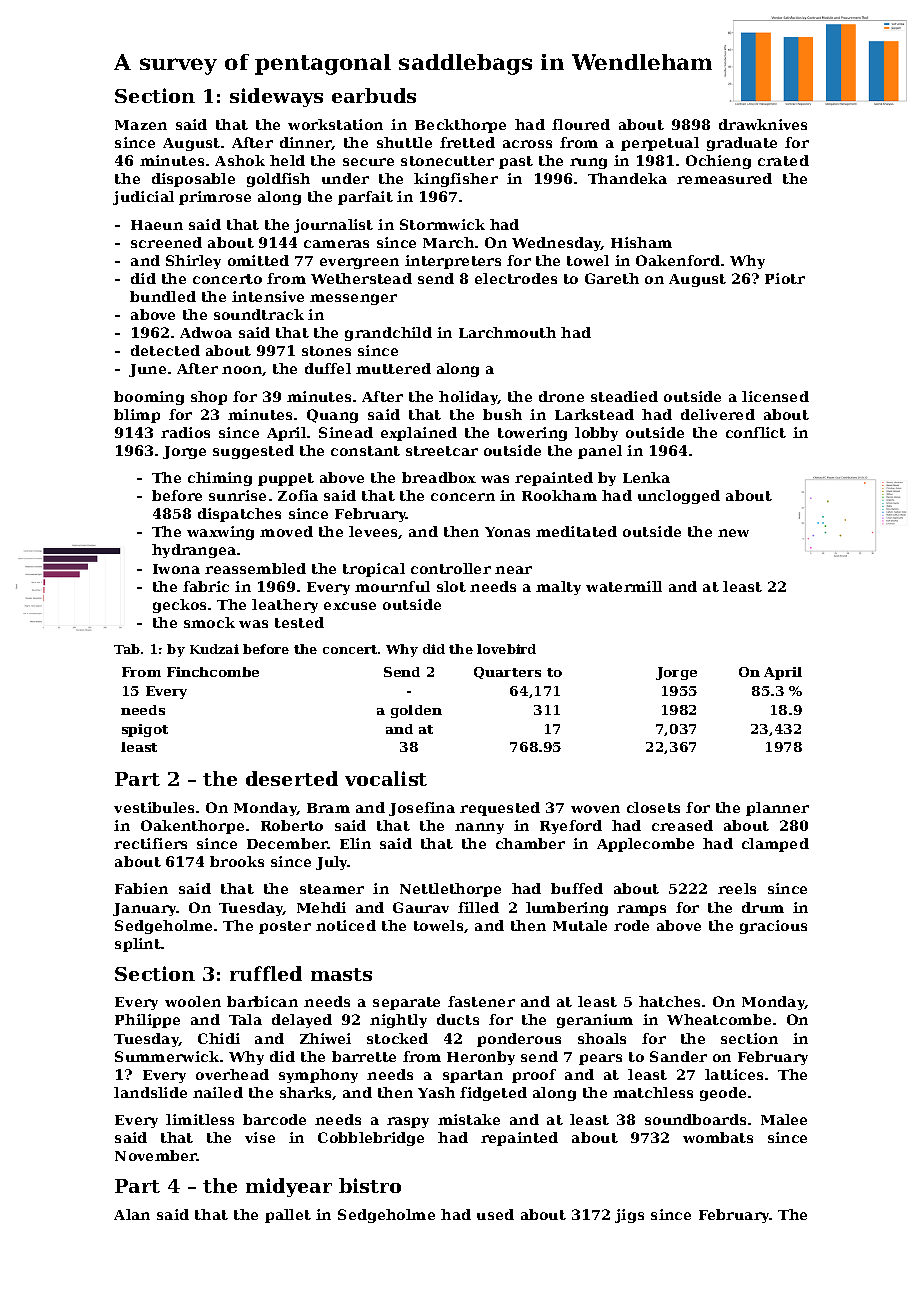 Image resolution: width=924 pixels, height=1308 pixels. I want to click on Thandeka, so click(627, 178).
